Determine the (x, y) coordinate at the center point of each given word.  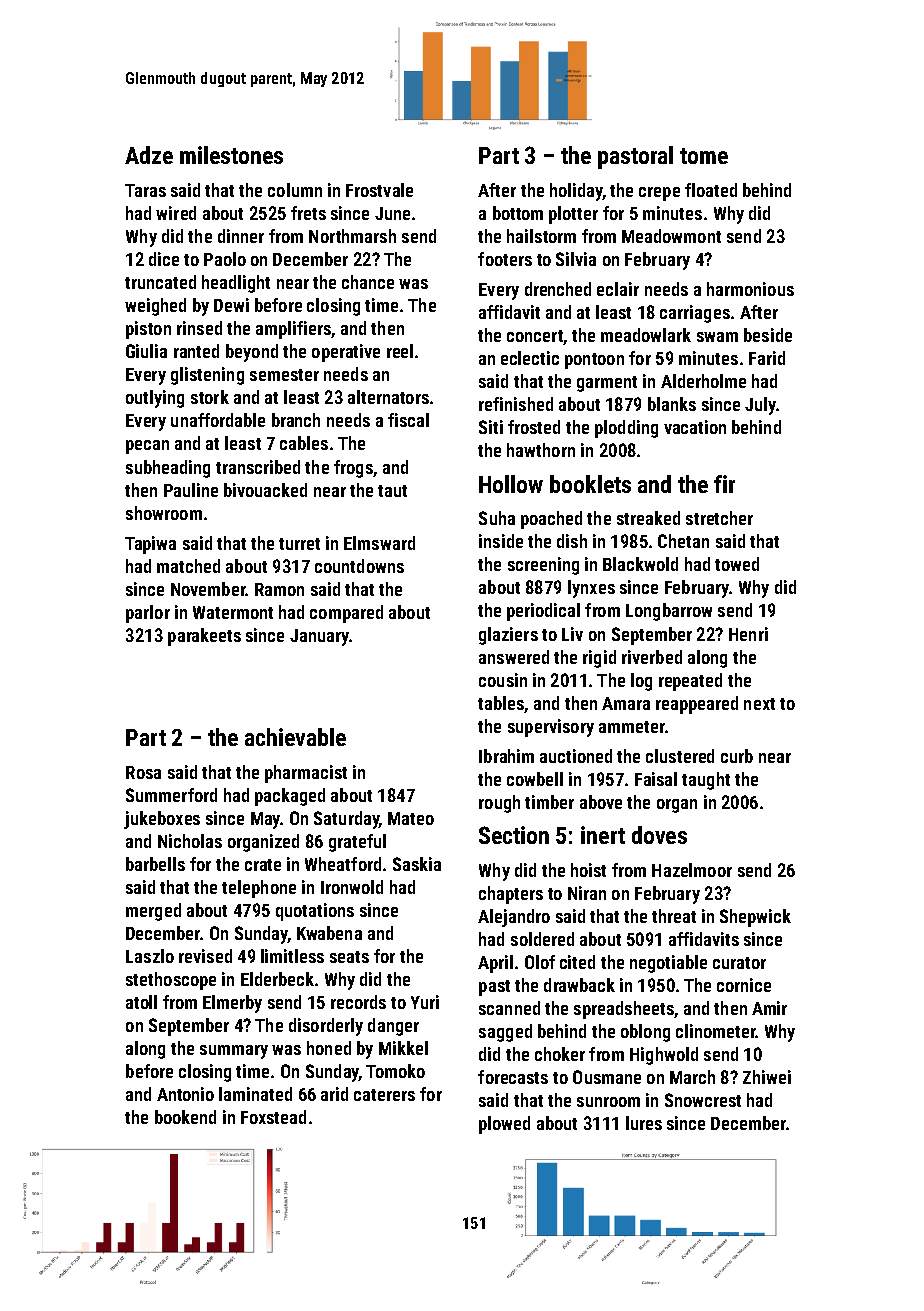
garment (607, 384)
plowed (504, 1125)
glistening (207, 376)
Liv (572, 634)
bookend (185, 1117)
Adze (149, 155)
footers (505, 259)
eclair (618, 289)
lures (644, 1123)
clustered (680, 756)
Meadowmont (671, 236)
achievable (295, 737)
